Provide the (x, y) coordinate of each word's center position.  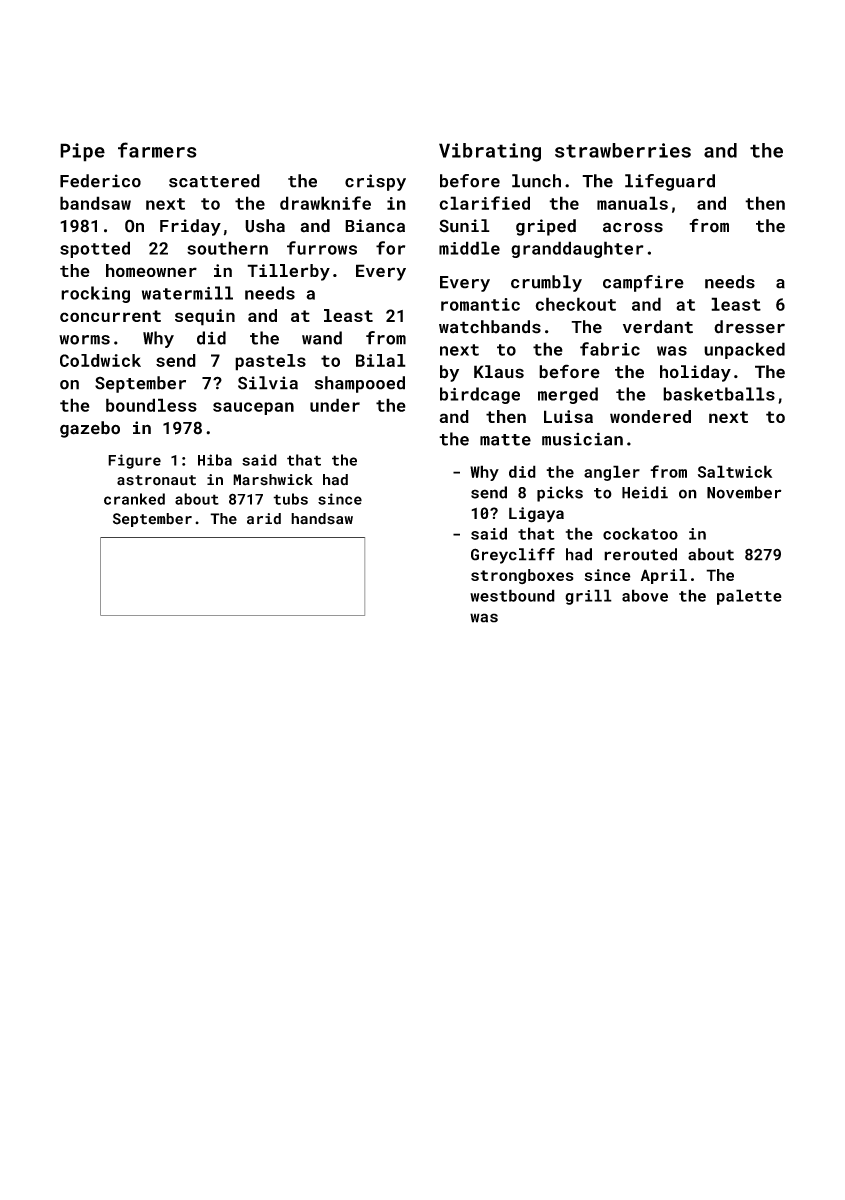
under (335, 405)
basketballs (719, 394)
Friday (190, 227)
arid (264, 519)
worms (84, 340)
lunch (536, 181)
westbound (512, 595)
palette (749, 597)
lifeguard (670, 182)
